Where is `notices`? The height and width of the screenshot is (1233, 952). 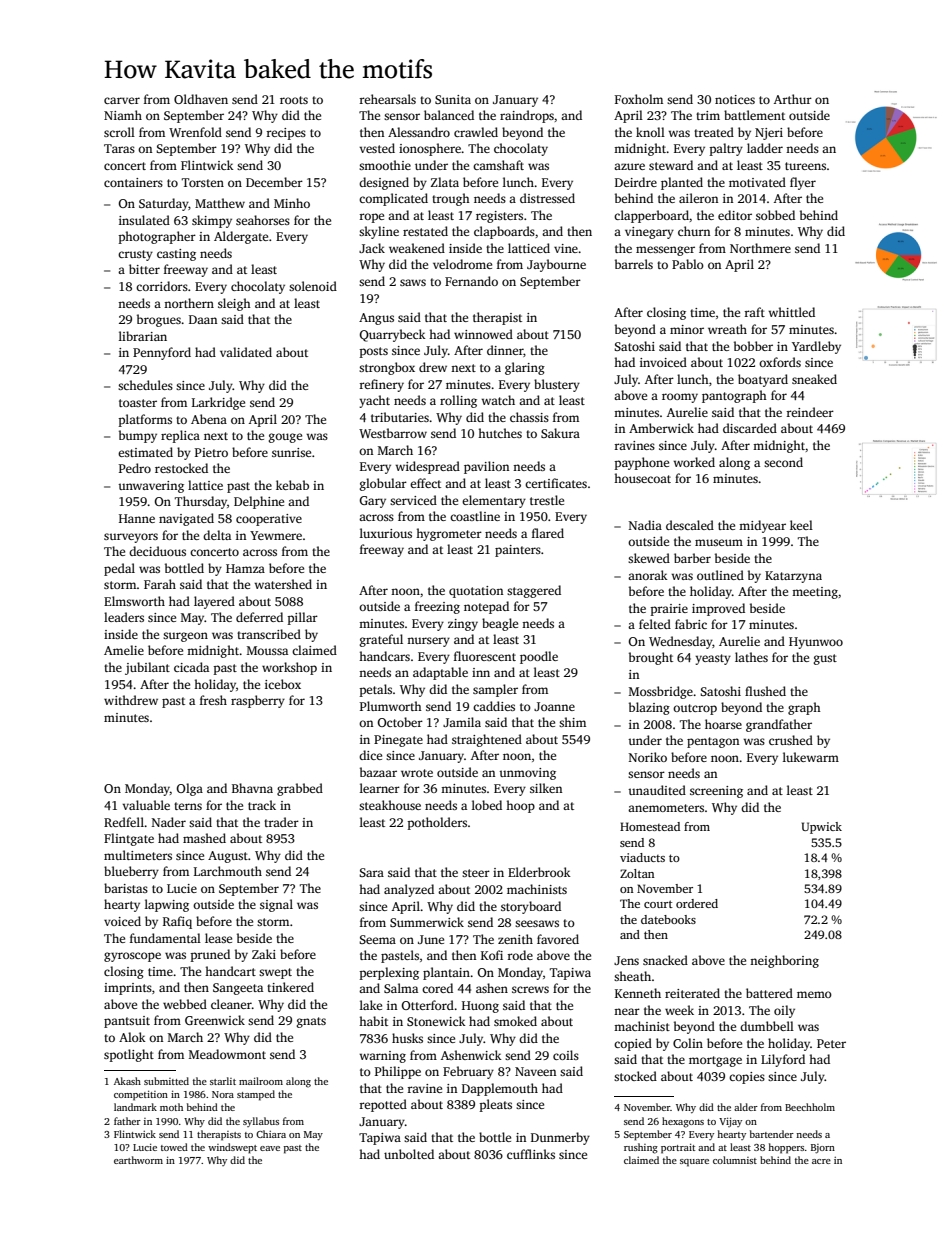 notices is located at coordinates (735, 99).
